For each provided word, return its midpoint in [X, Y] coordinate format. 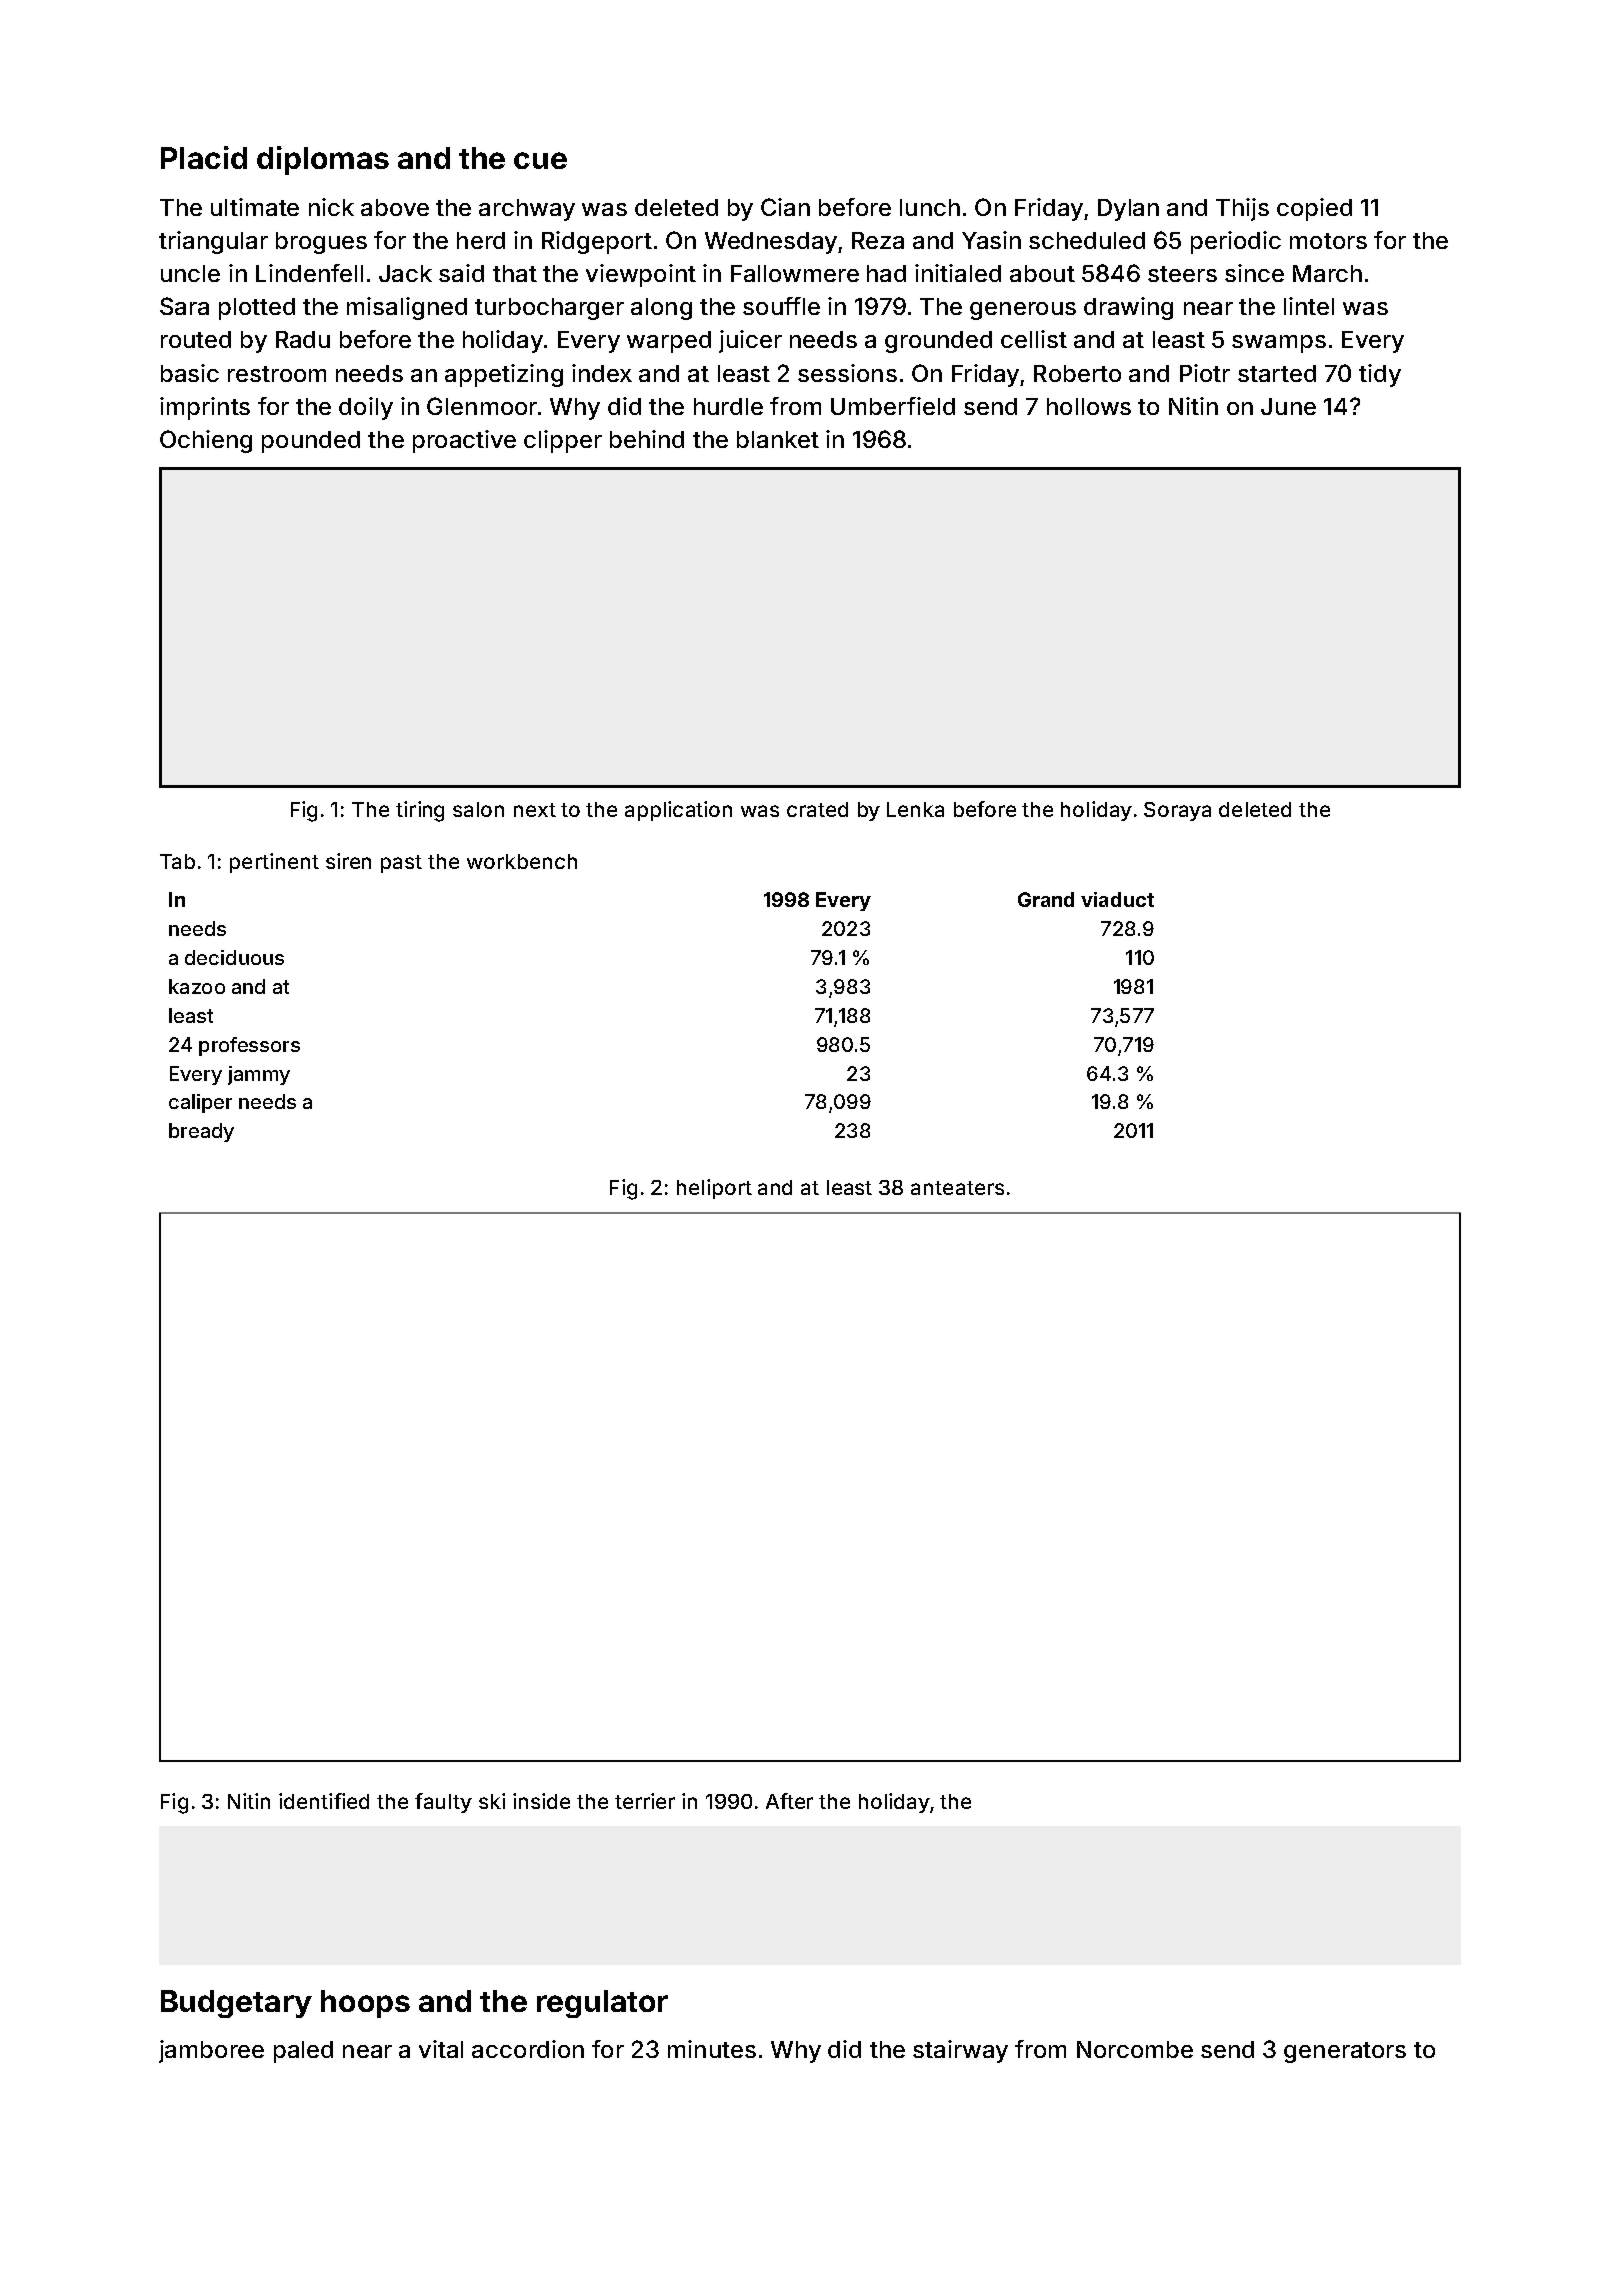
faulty [443, 1803]
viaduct [1117, 899]
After [789, 1801]
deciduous [234, 957]
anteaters [957, 1188]
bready [201, 1132]
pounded [311, 442]
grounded [938, 342]
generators [1345, 2052]
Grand [1046, 899]
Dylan [1128, 210]
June [1288, 406]
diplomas [323, 160]
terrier [645, 1801]
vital [441, 2049]
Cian [785, 207]
